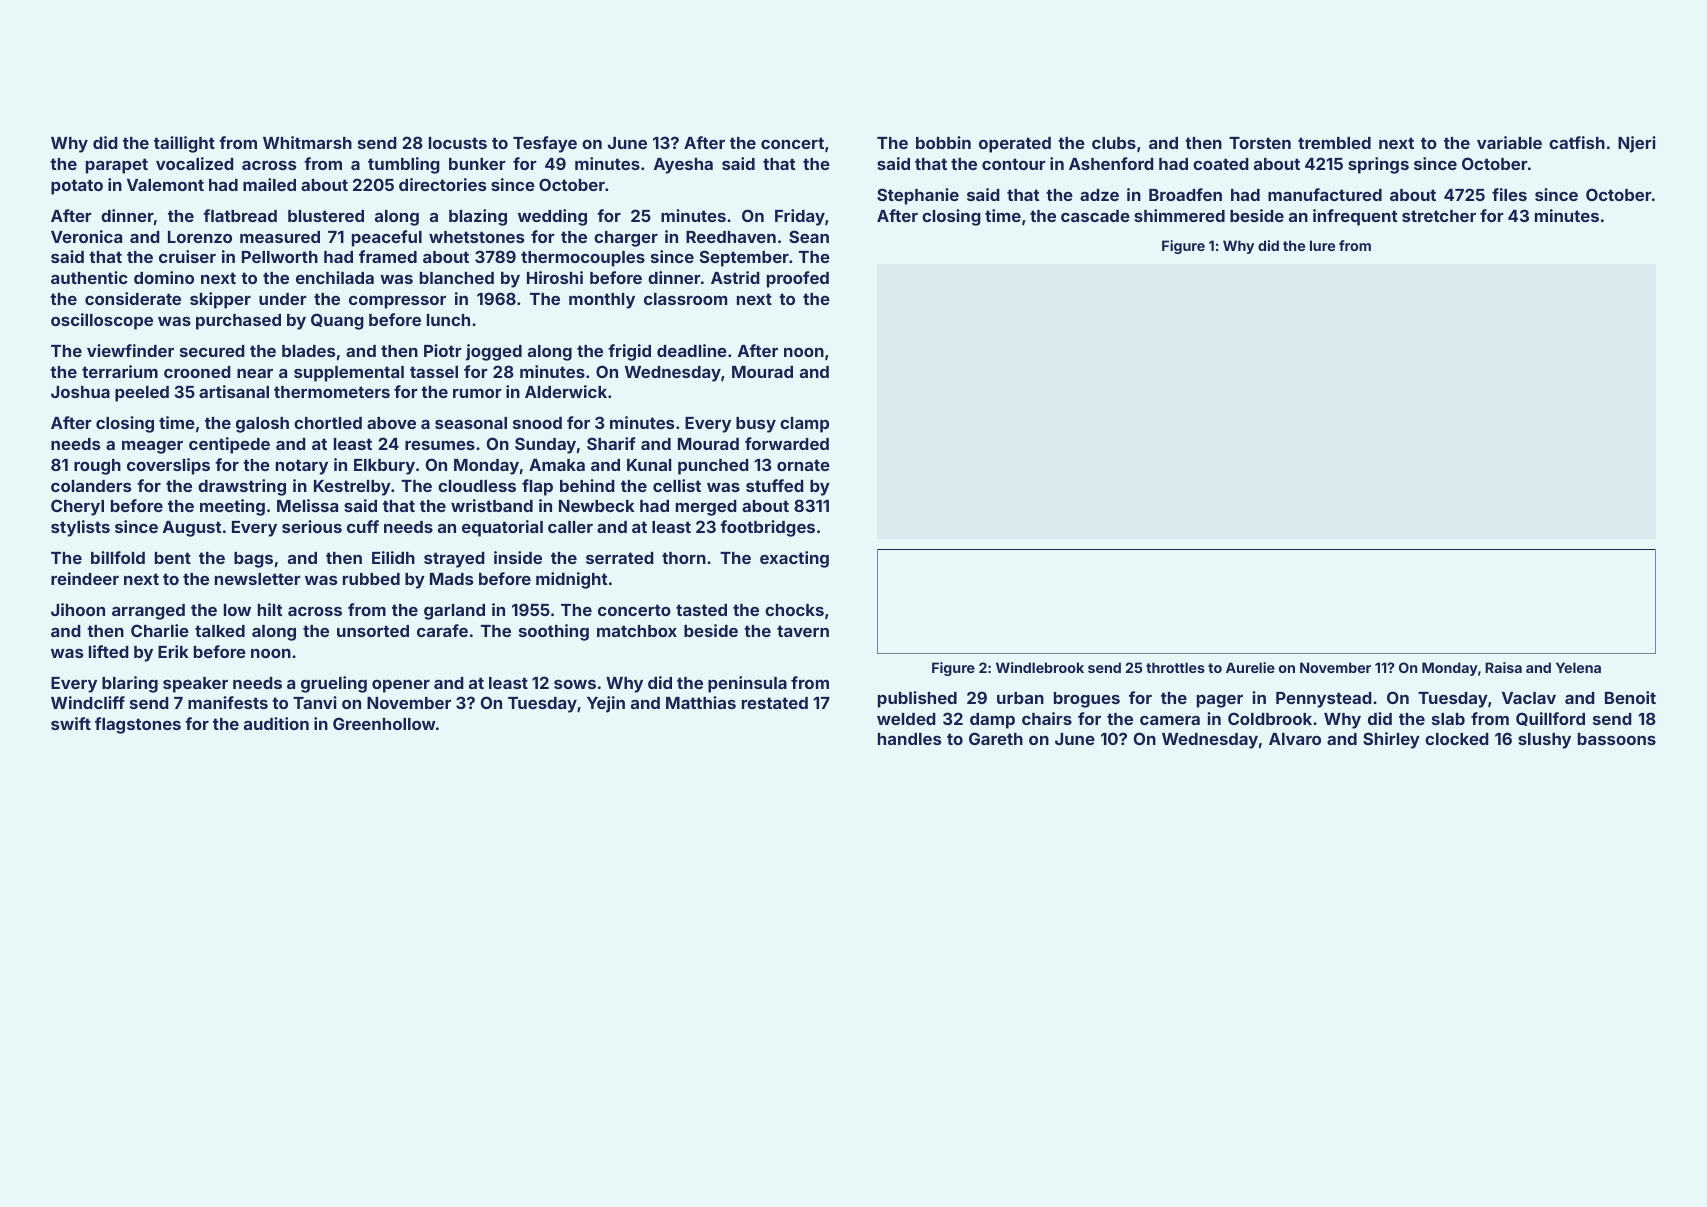  I want to click on vocalized, so click(195, 163).
